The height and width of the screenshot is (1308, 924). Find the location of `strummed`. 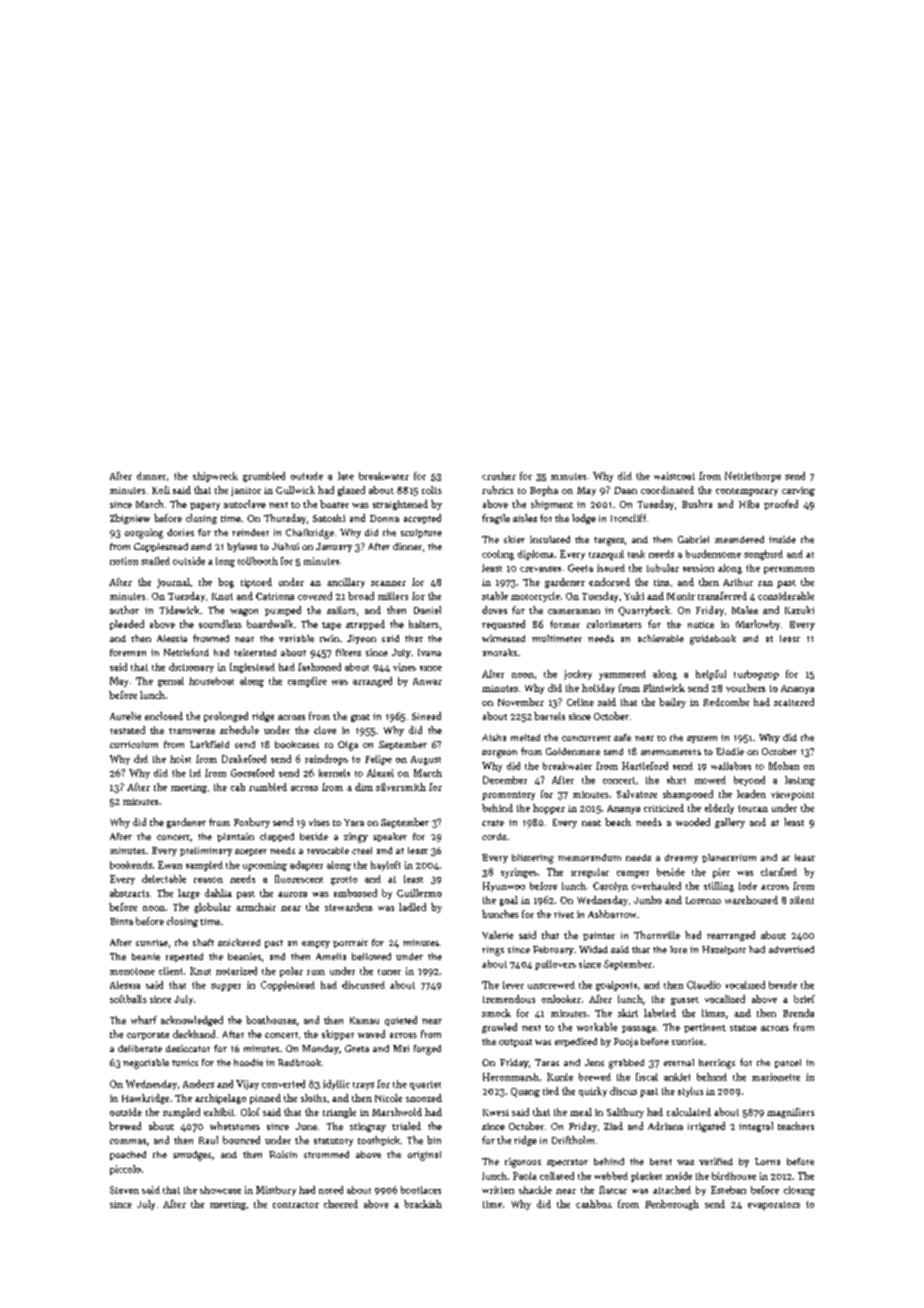

strummed is located at coordinates (326, 1154).
